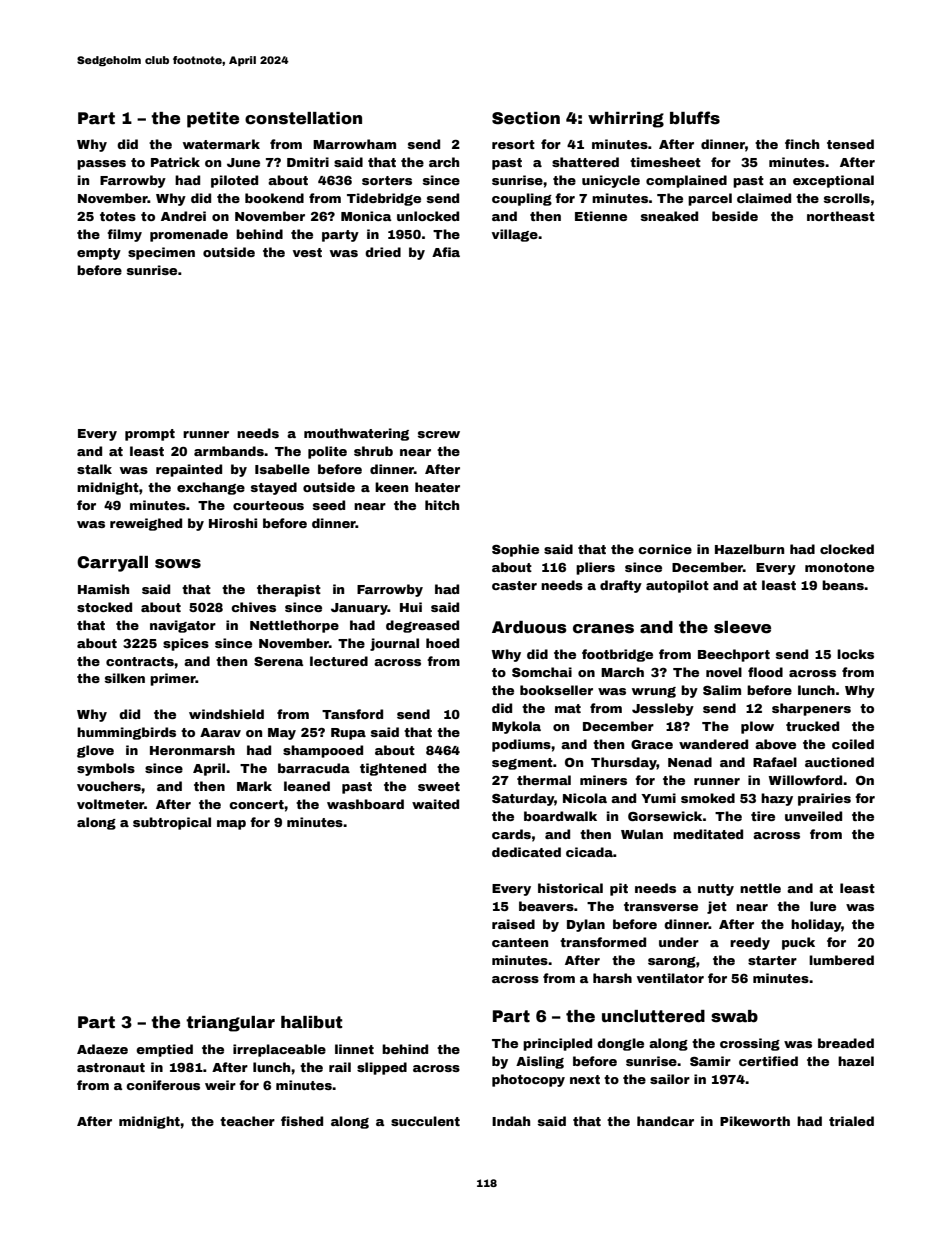  What do you see at coordinates (172, 823) in the screenshot?
I see `subtropical` at bounding box center [172, 823].
